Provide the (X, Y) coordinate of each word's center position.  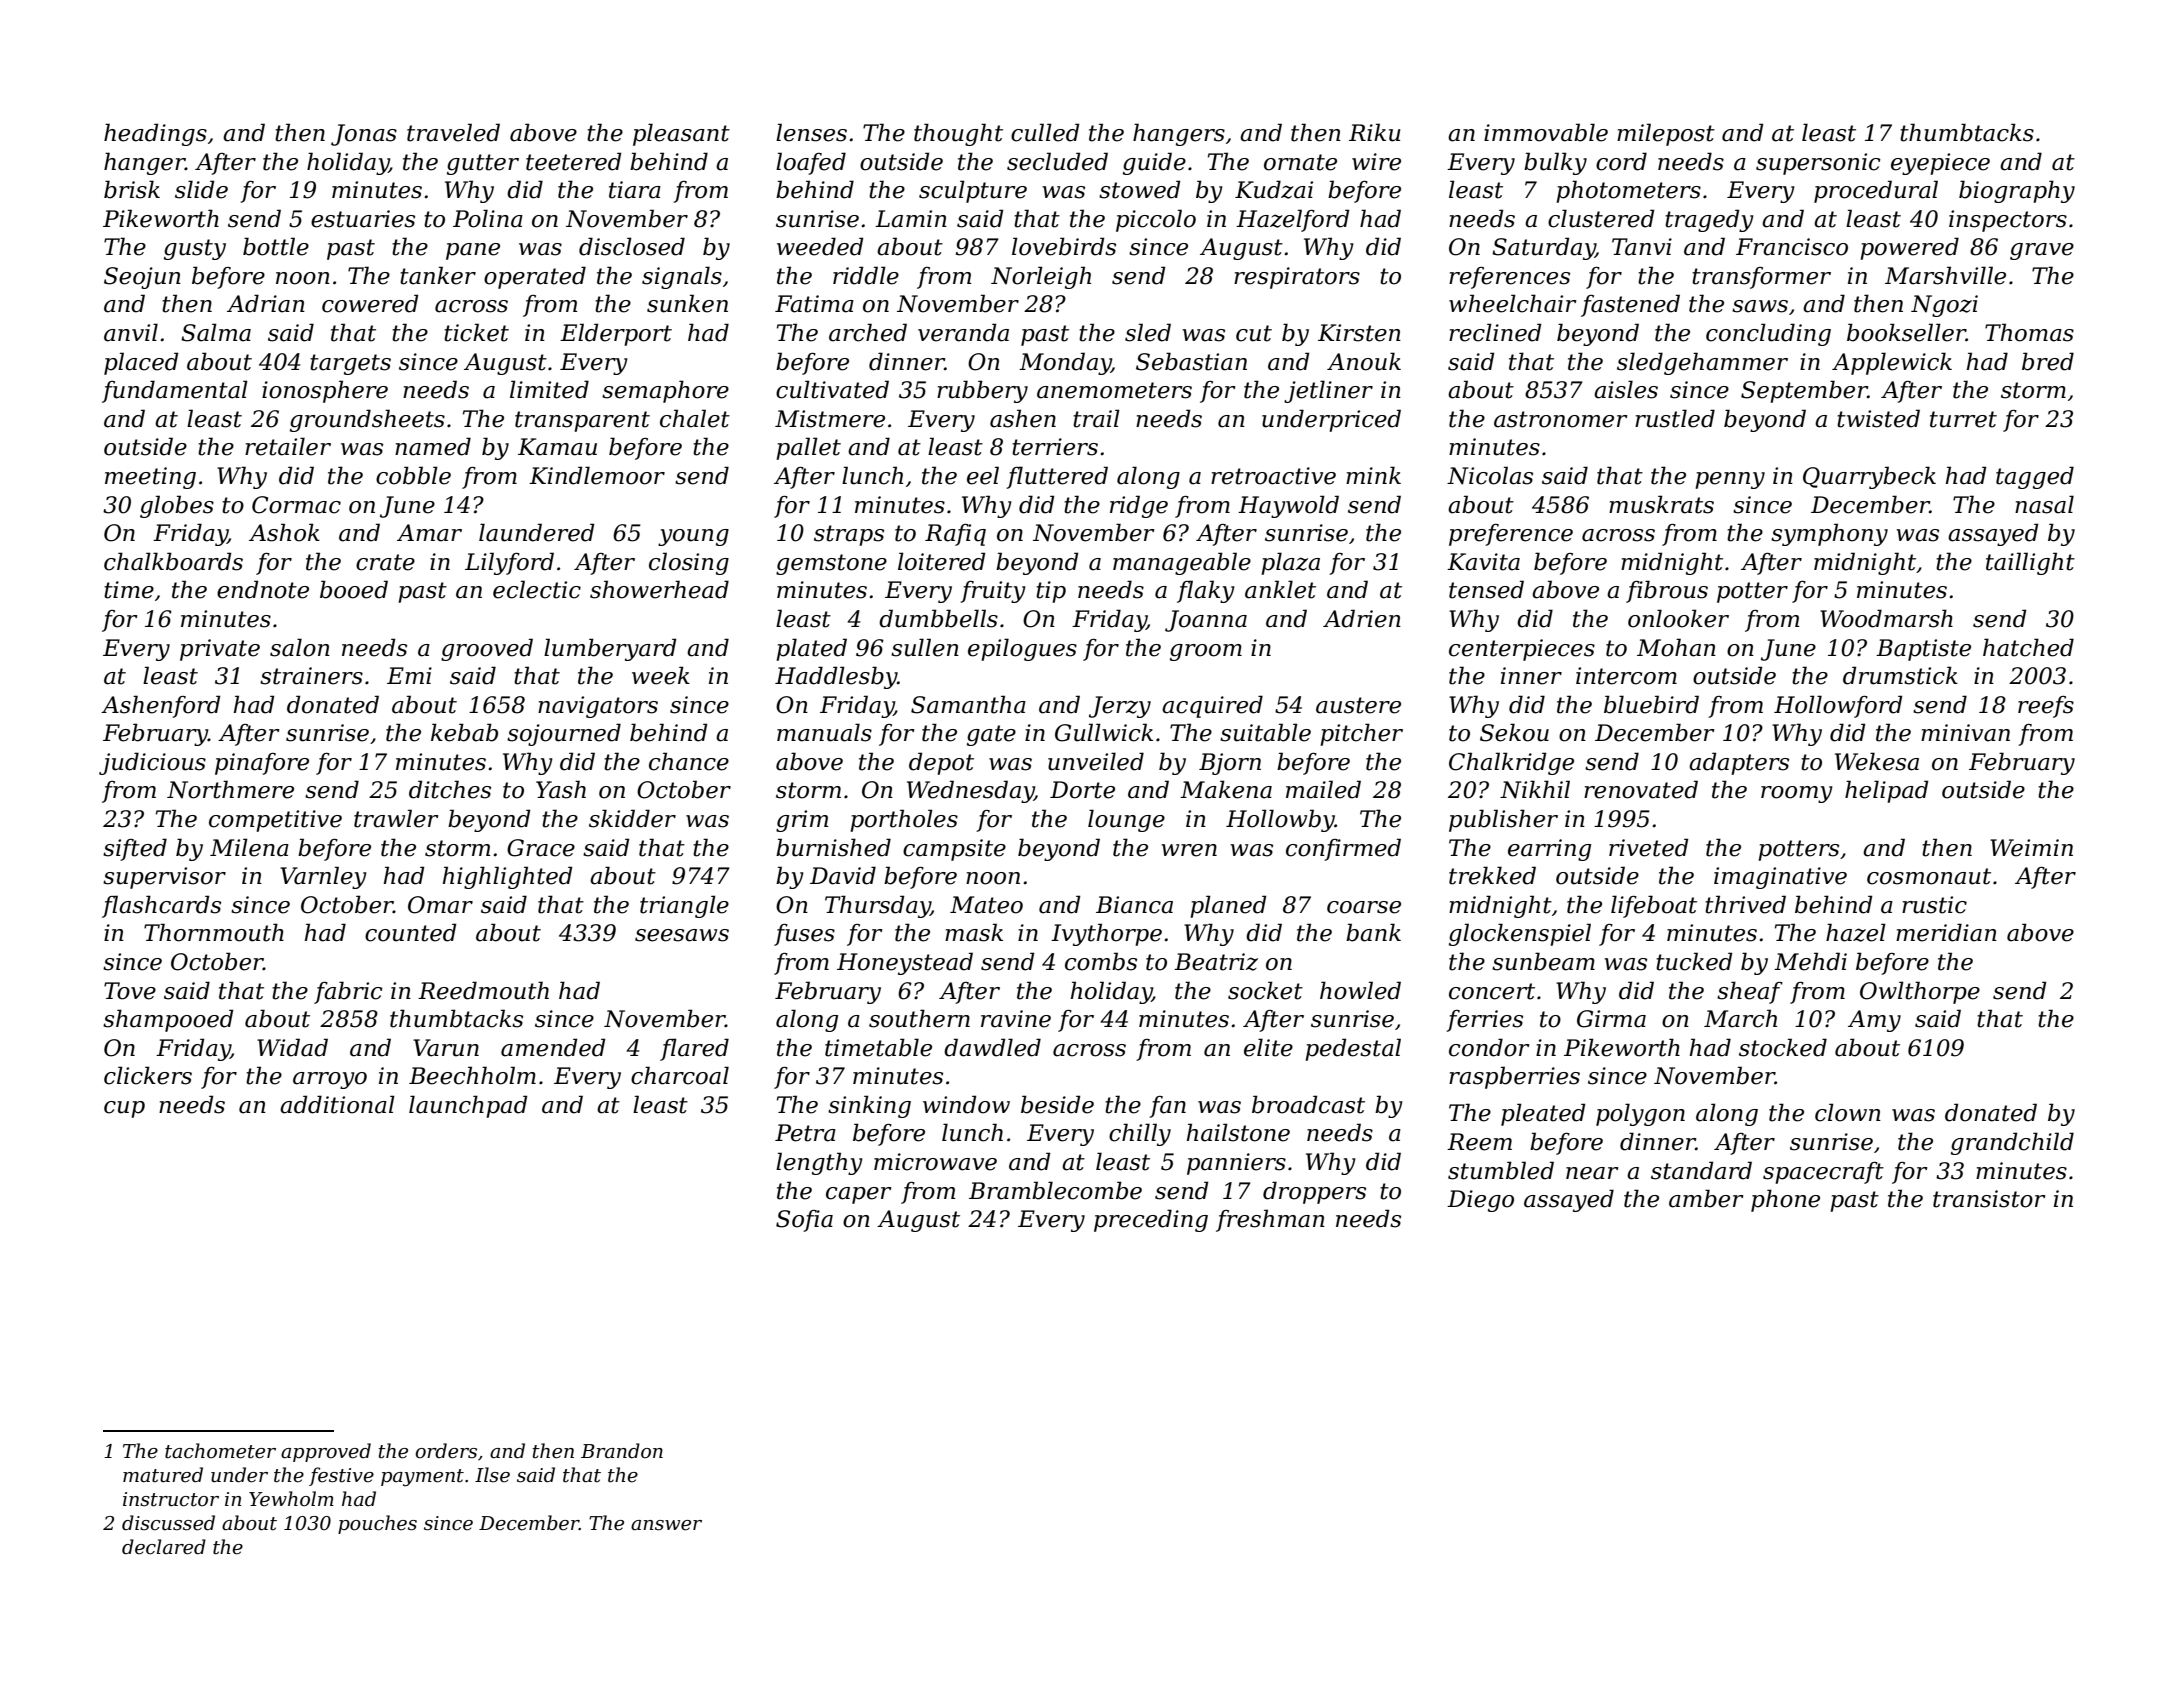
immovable (1546, 132)
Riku (1375, 132)
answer (666, 1525)
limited (549, 389)
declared (164, 1547)
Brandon (622, 1451)
